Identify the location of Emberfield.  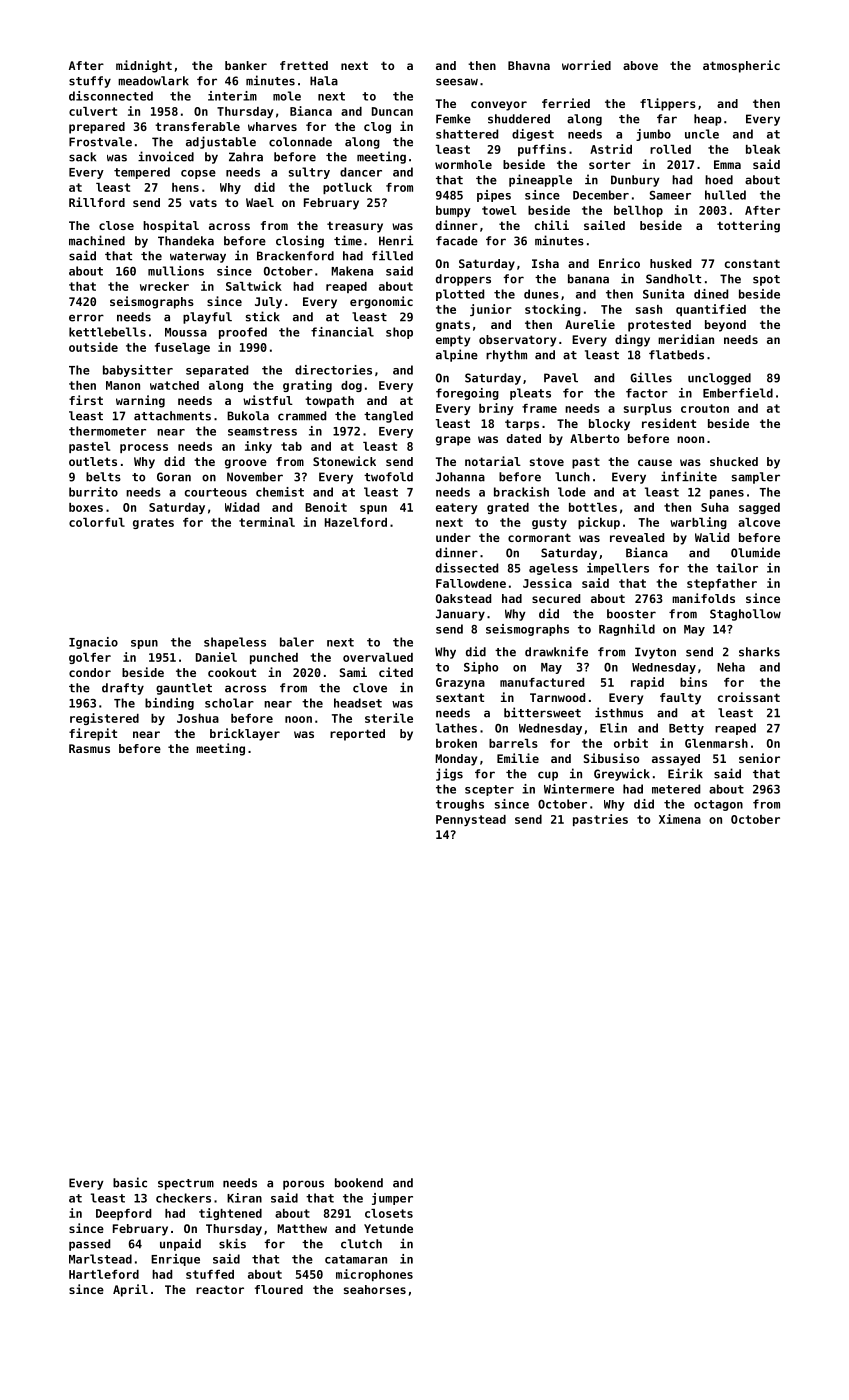
(738, 393).
